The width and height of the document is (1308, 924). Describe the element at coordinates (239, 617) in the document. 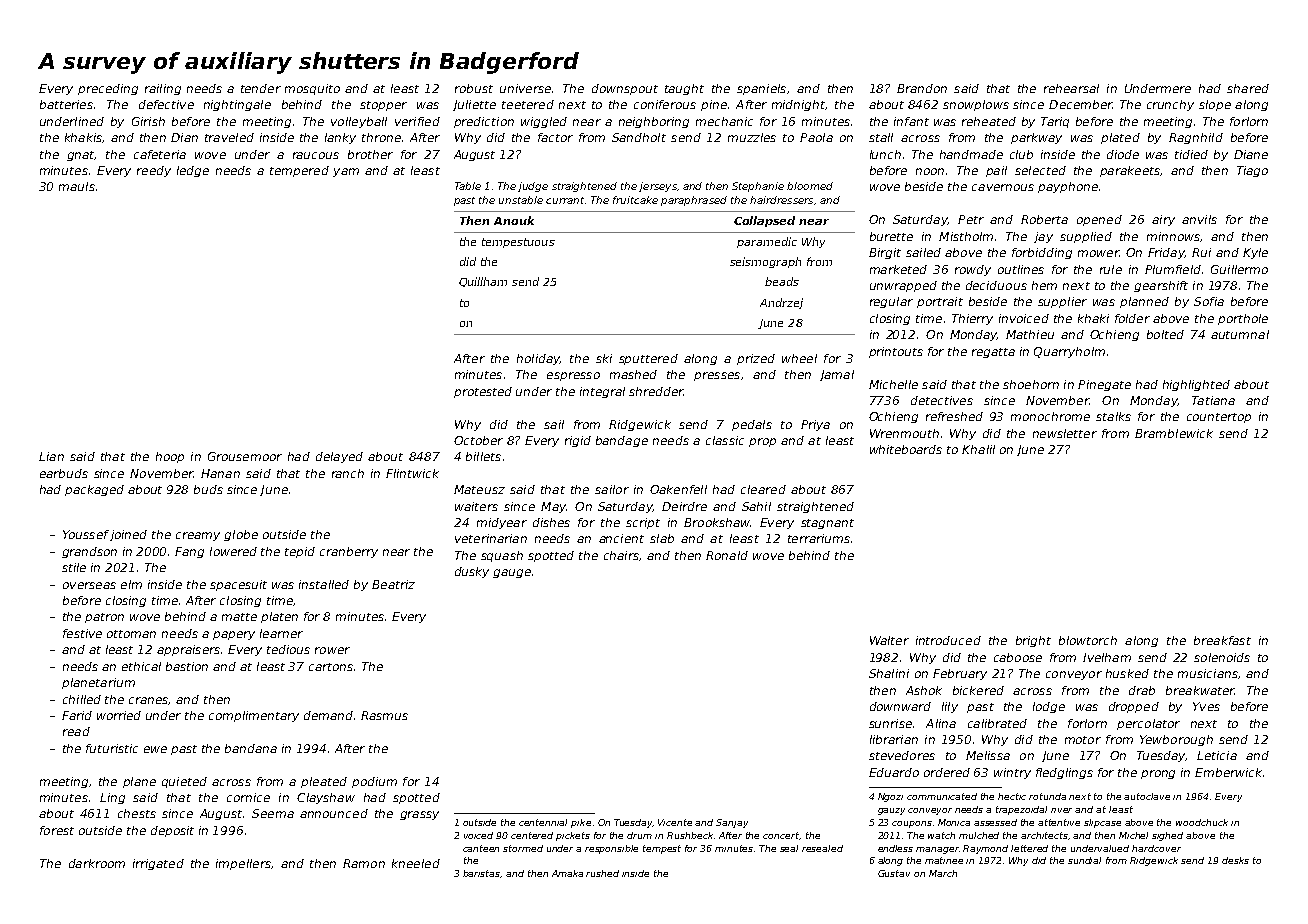

I see `matte` at that location.
